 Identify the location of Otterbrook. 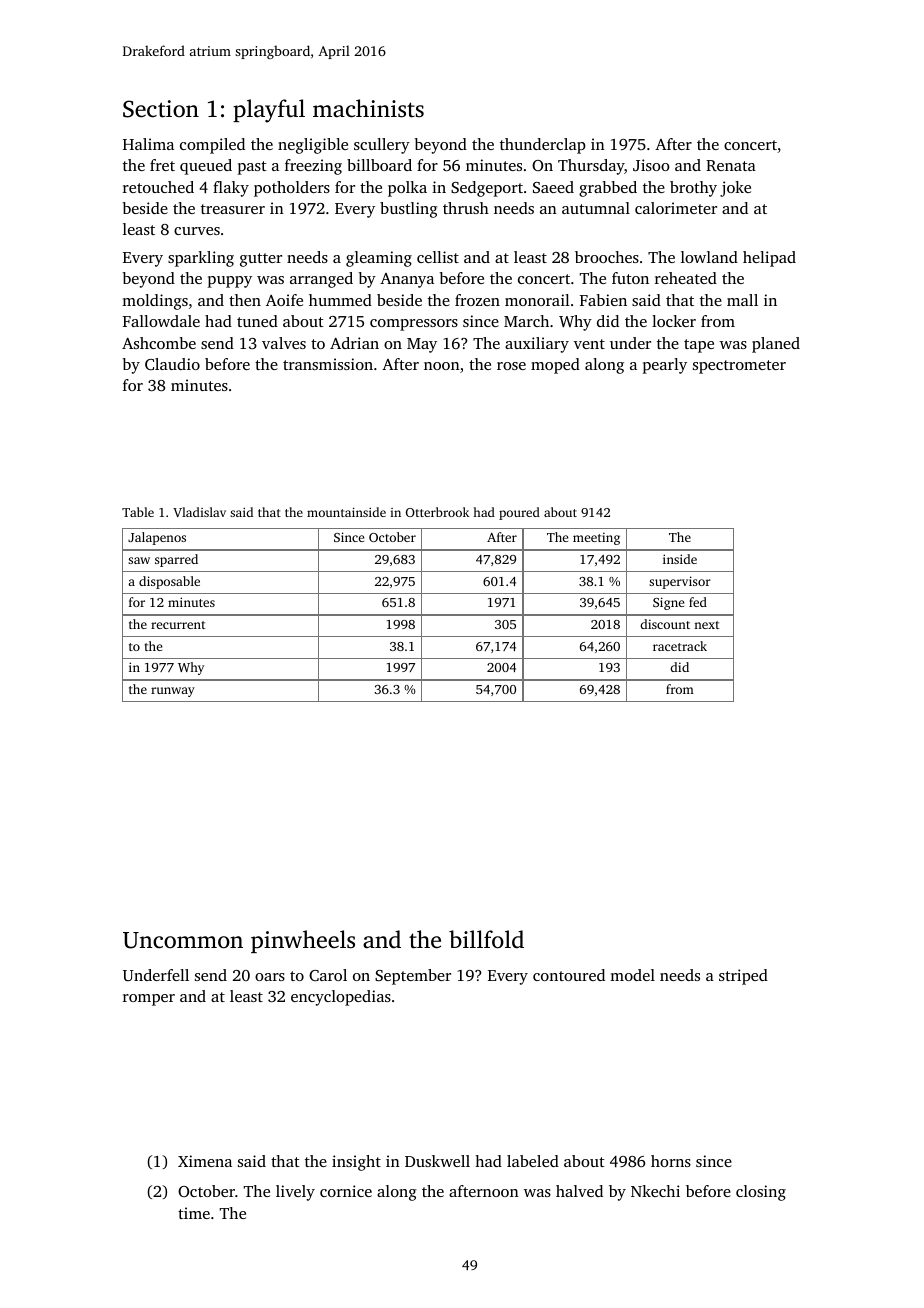
(437, 512).
